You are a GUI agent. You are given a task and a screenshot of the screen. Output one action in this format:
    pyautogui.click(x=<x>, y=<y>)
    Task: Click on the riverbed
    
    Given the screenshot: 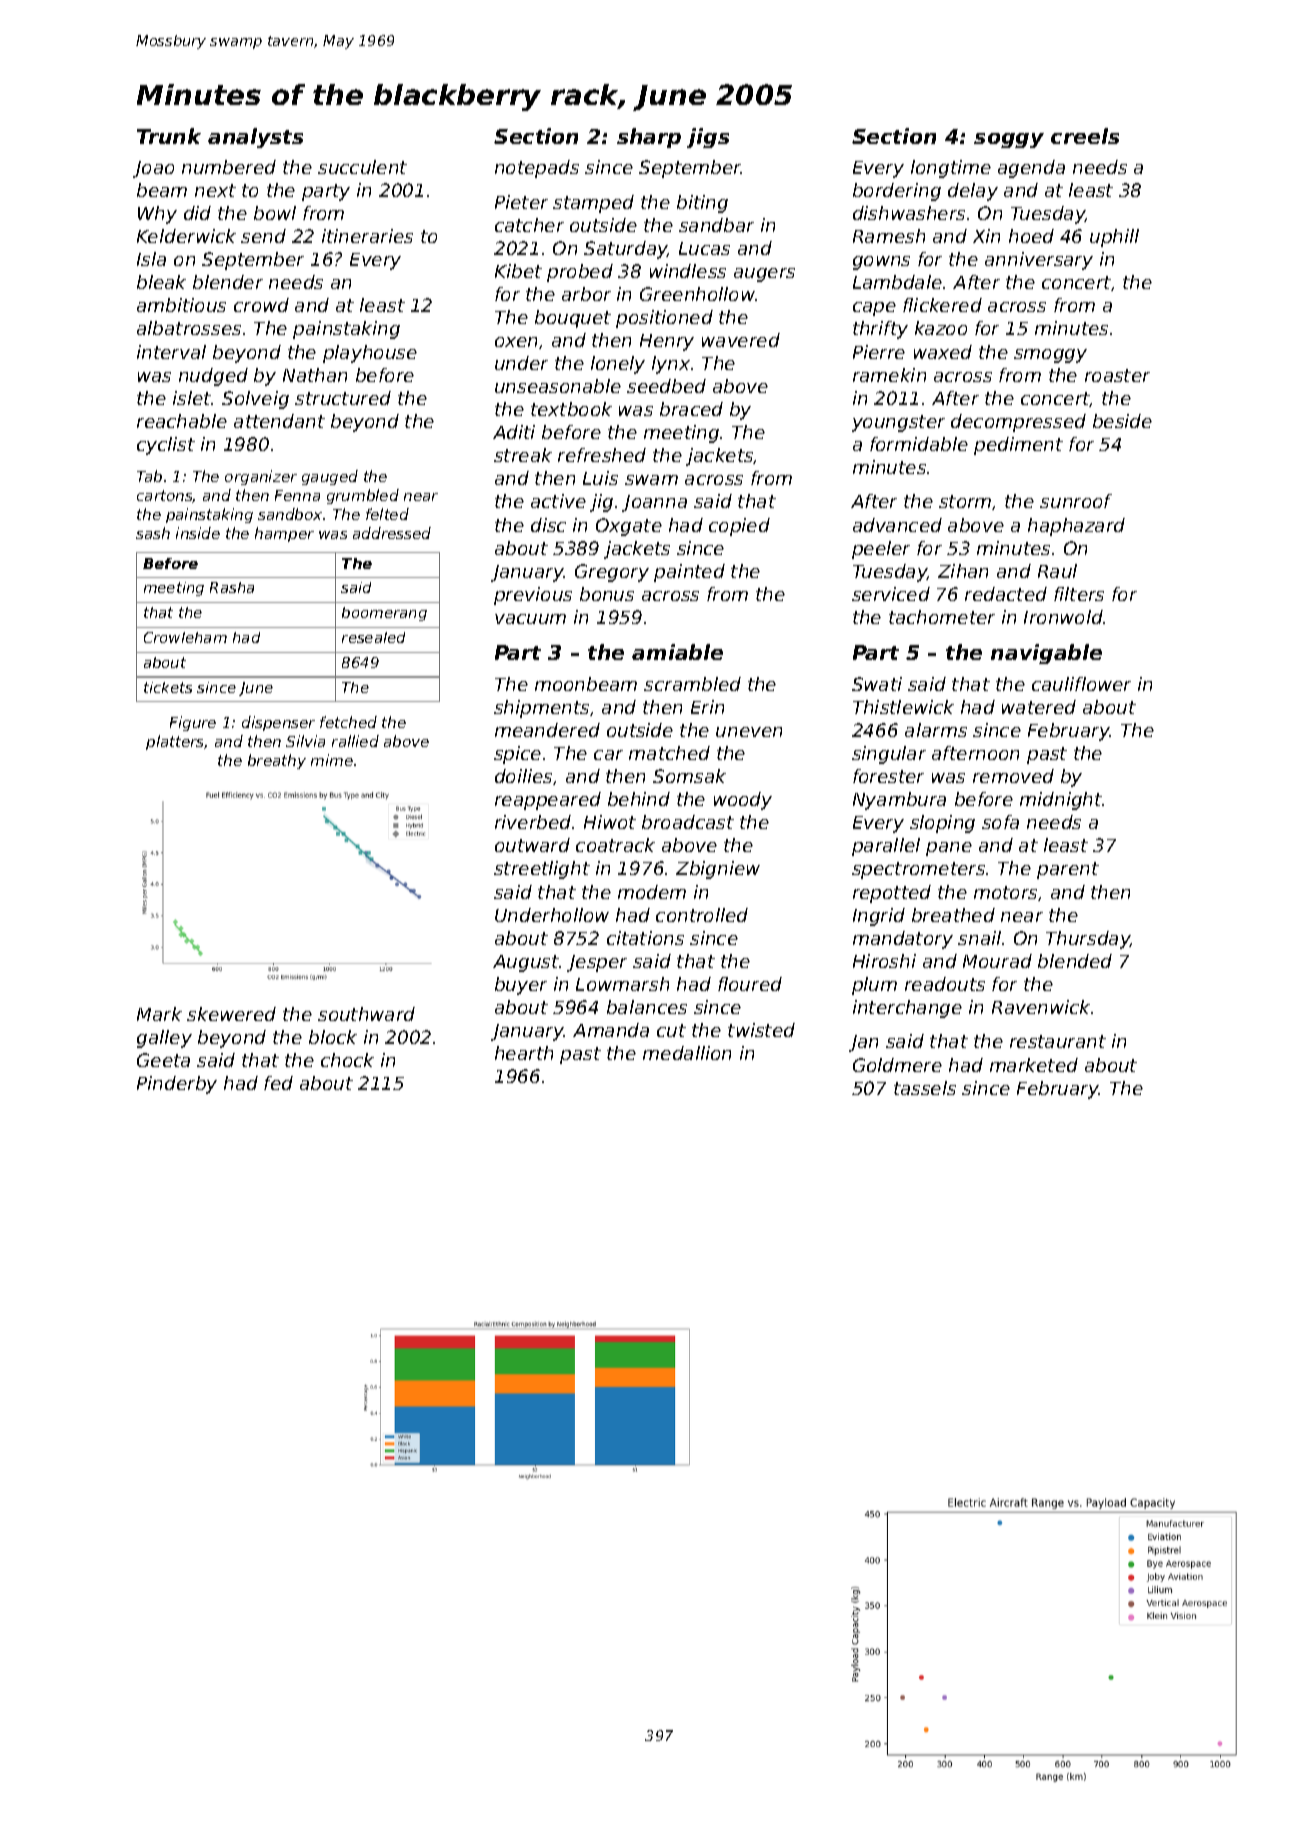 What is the action you would take?
    pyautogui.click(x=533, y=822)
